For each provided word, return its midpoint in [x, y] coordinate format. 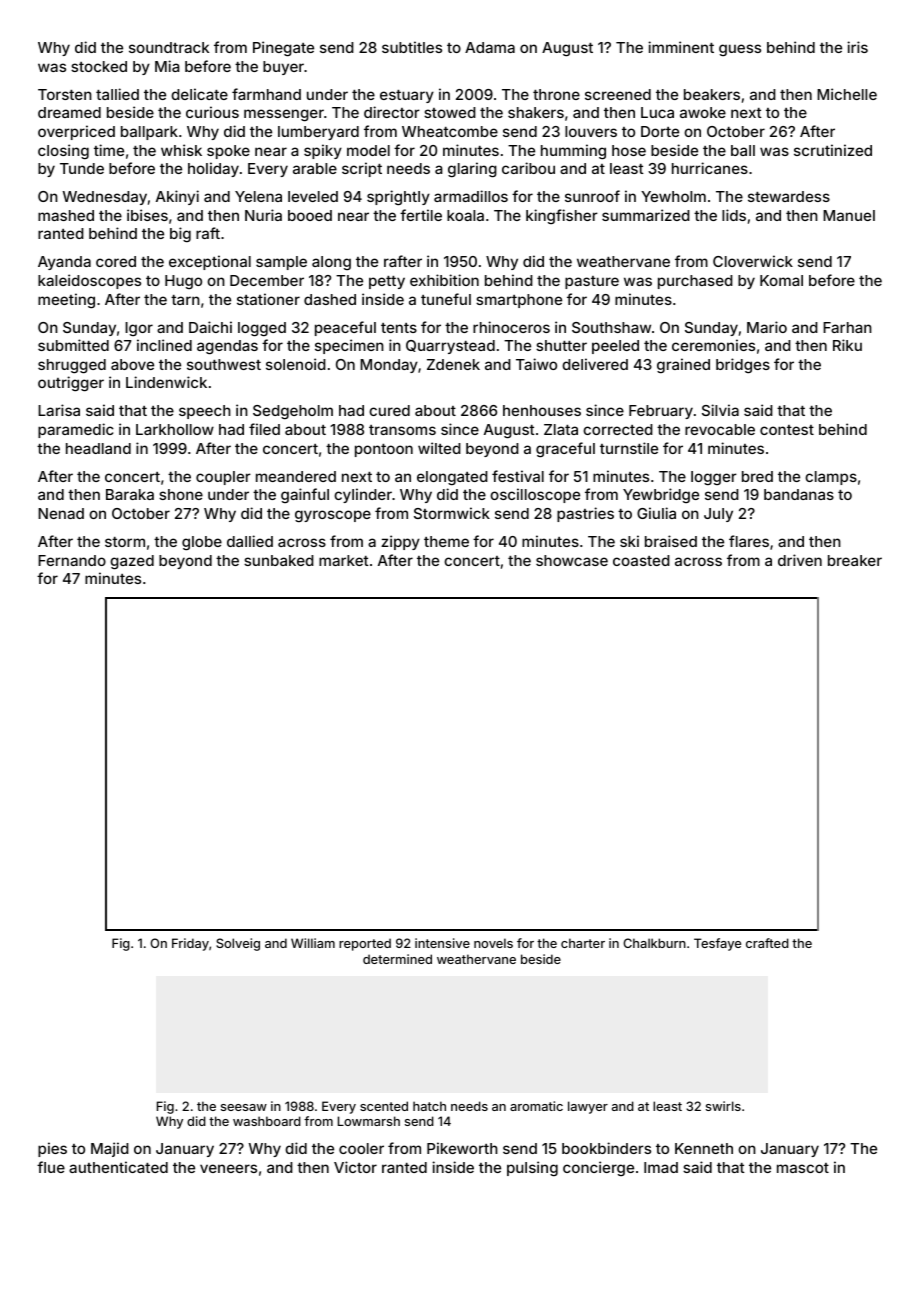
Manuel [849, 215]
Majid [110, 1149]
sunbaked [279, 560]
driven [800, 560]
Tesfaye [717, 944]
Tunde [82, 168]
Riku [847, 345]
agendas [227, 347]
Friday [190, 944]
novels [493, 943]
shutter [561, 345]
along [331, 263]
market [344, 560]
